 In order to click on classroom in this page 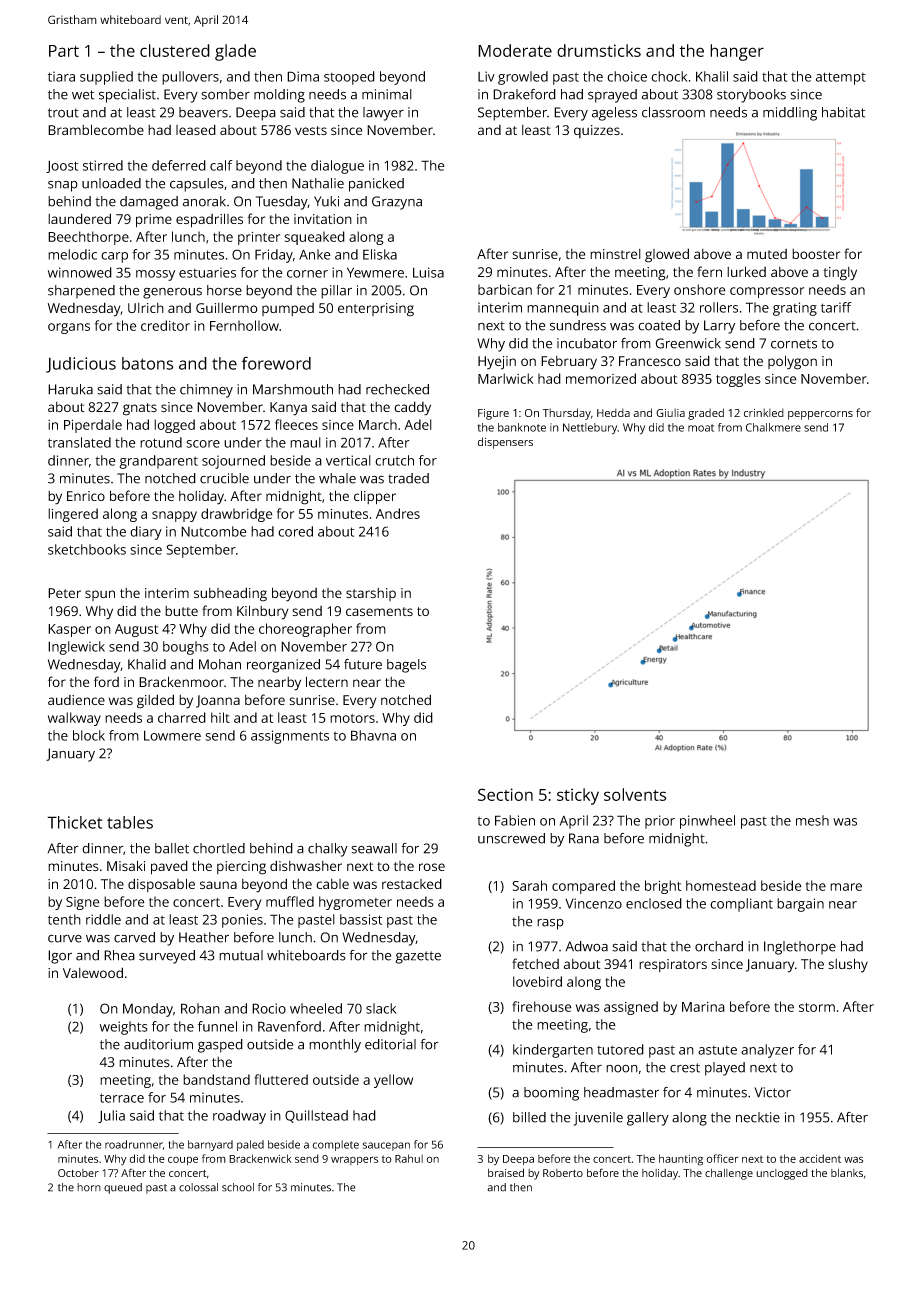, I will do `click(673, 112)`.
